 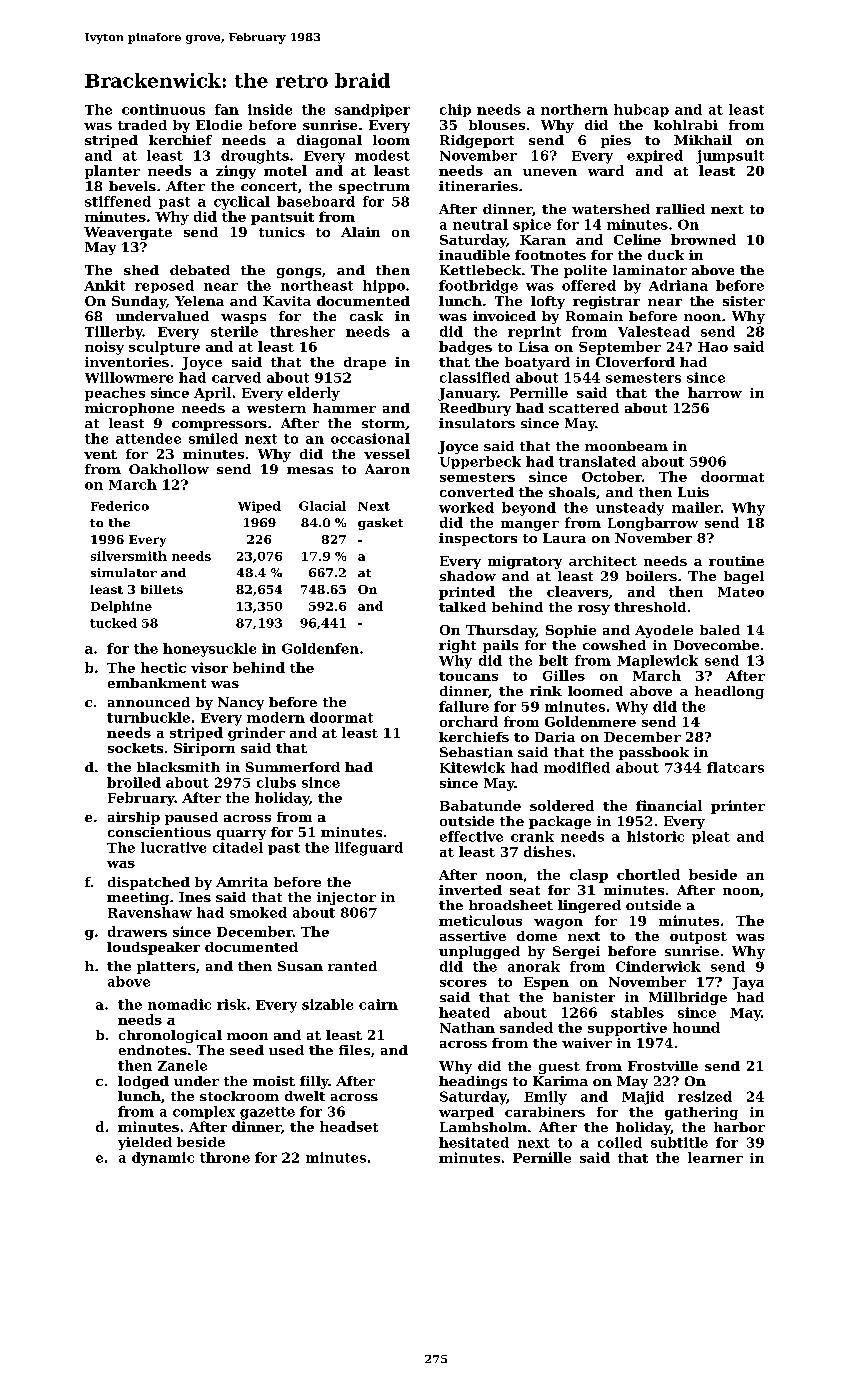 I want to click on Zanele, so click(x=182, y=1065).
